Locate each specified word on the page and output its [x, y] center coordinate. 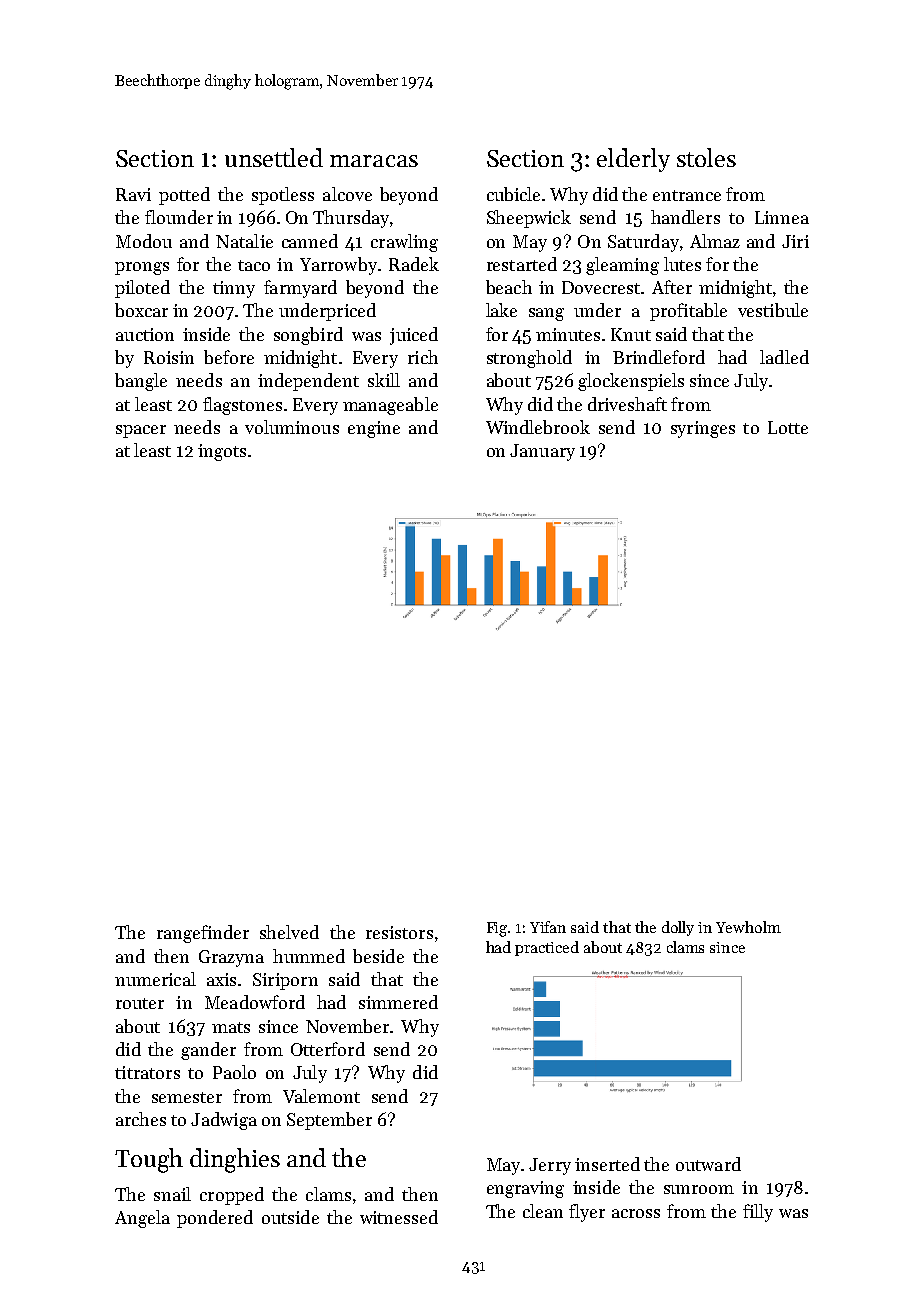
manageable [390, 406]
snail [172, 1194]
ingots [222, 452]
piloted [142, 289]
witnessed [399, 1217]
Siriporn [285, 981]
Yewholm [748, 927]
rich [423, 357]
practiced [547, 948]
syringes [703, 429]
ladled [784, 357]
